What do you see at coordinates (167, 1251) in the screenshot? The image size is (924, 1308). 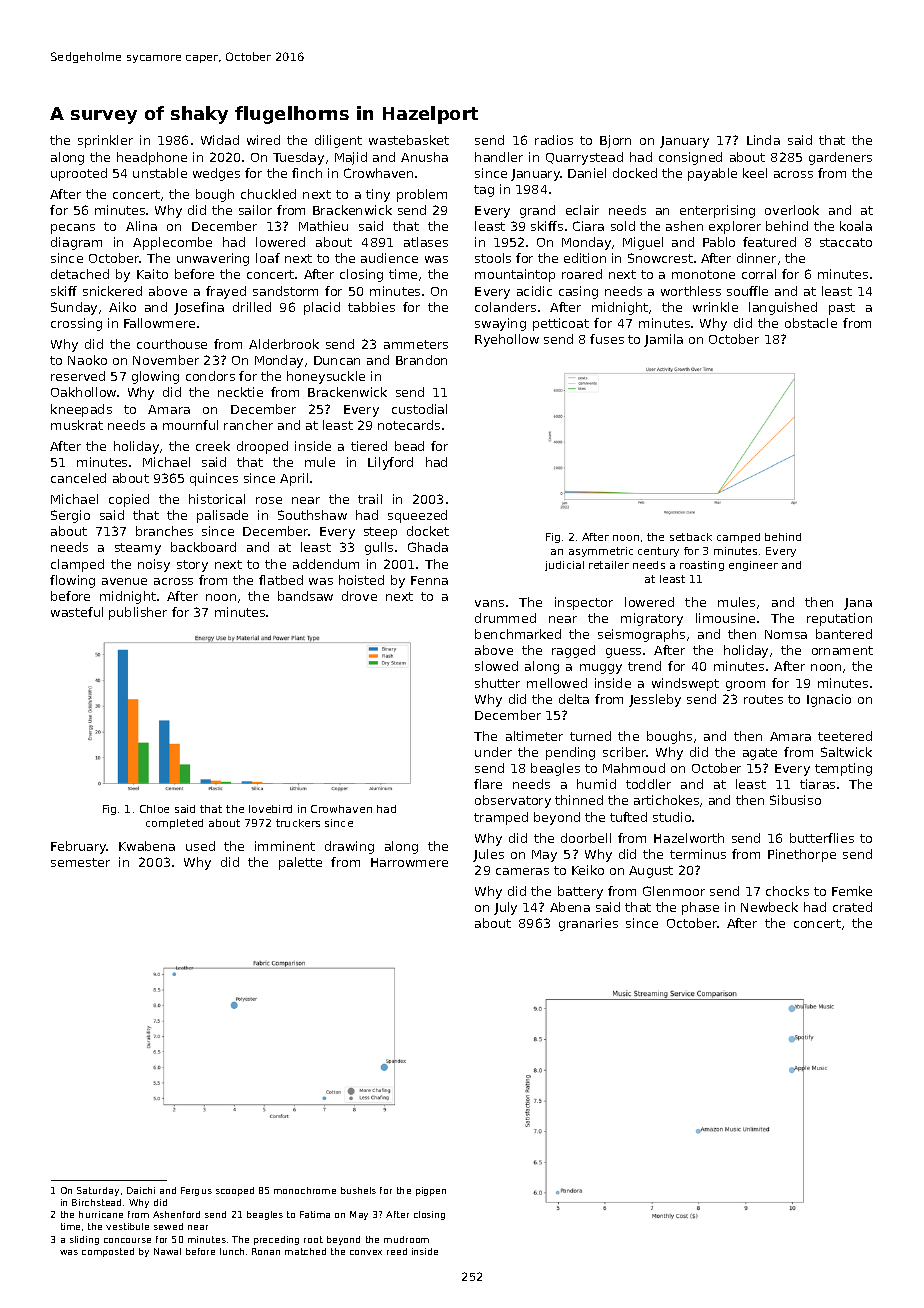 I see `Nawal` at bounding box center [167, 1251].
